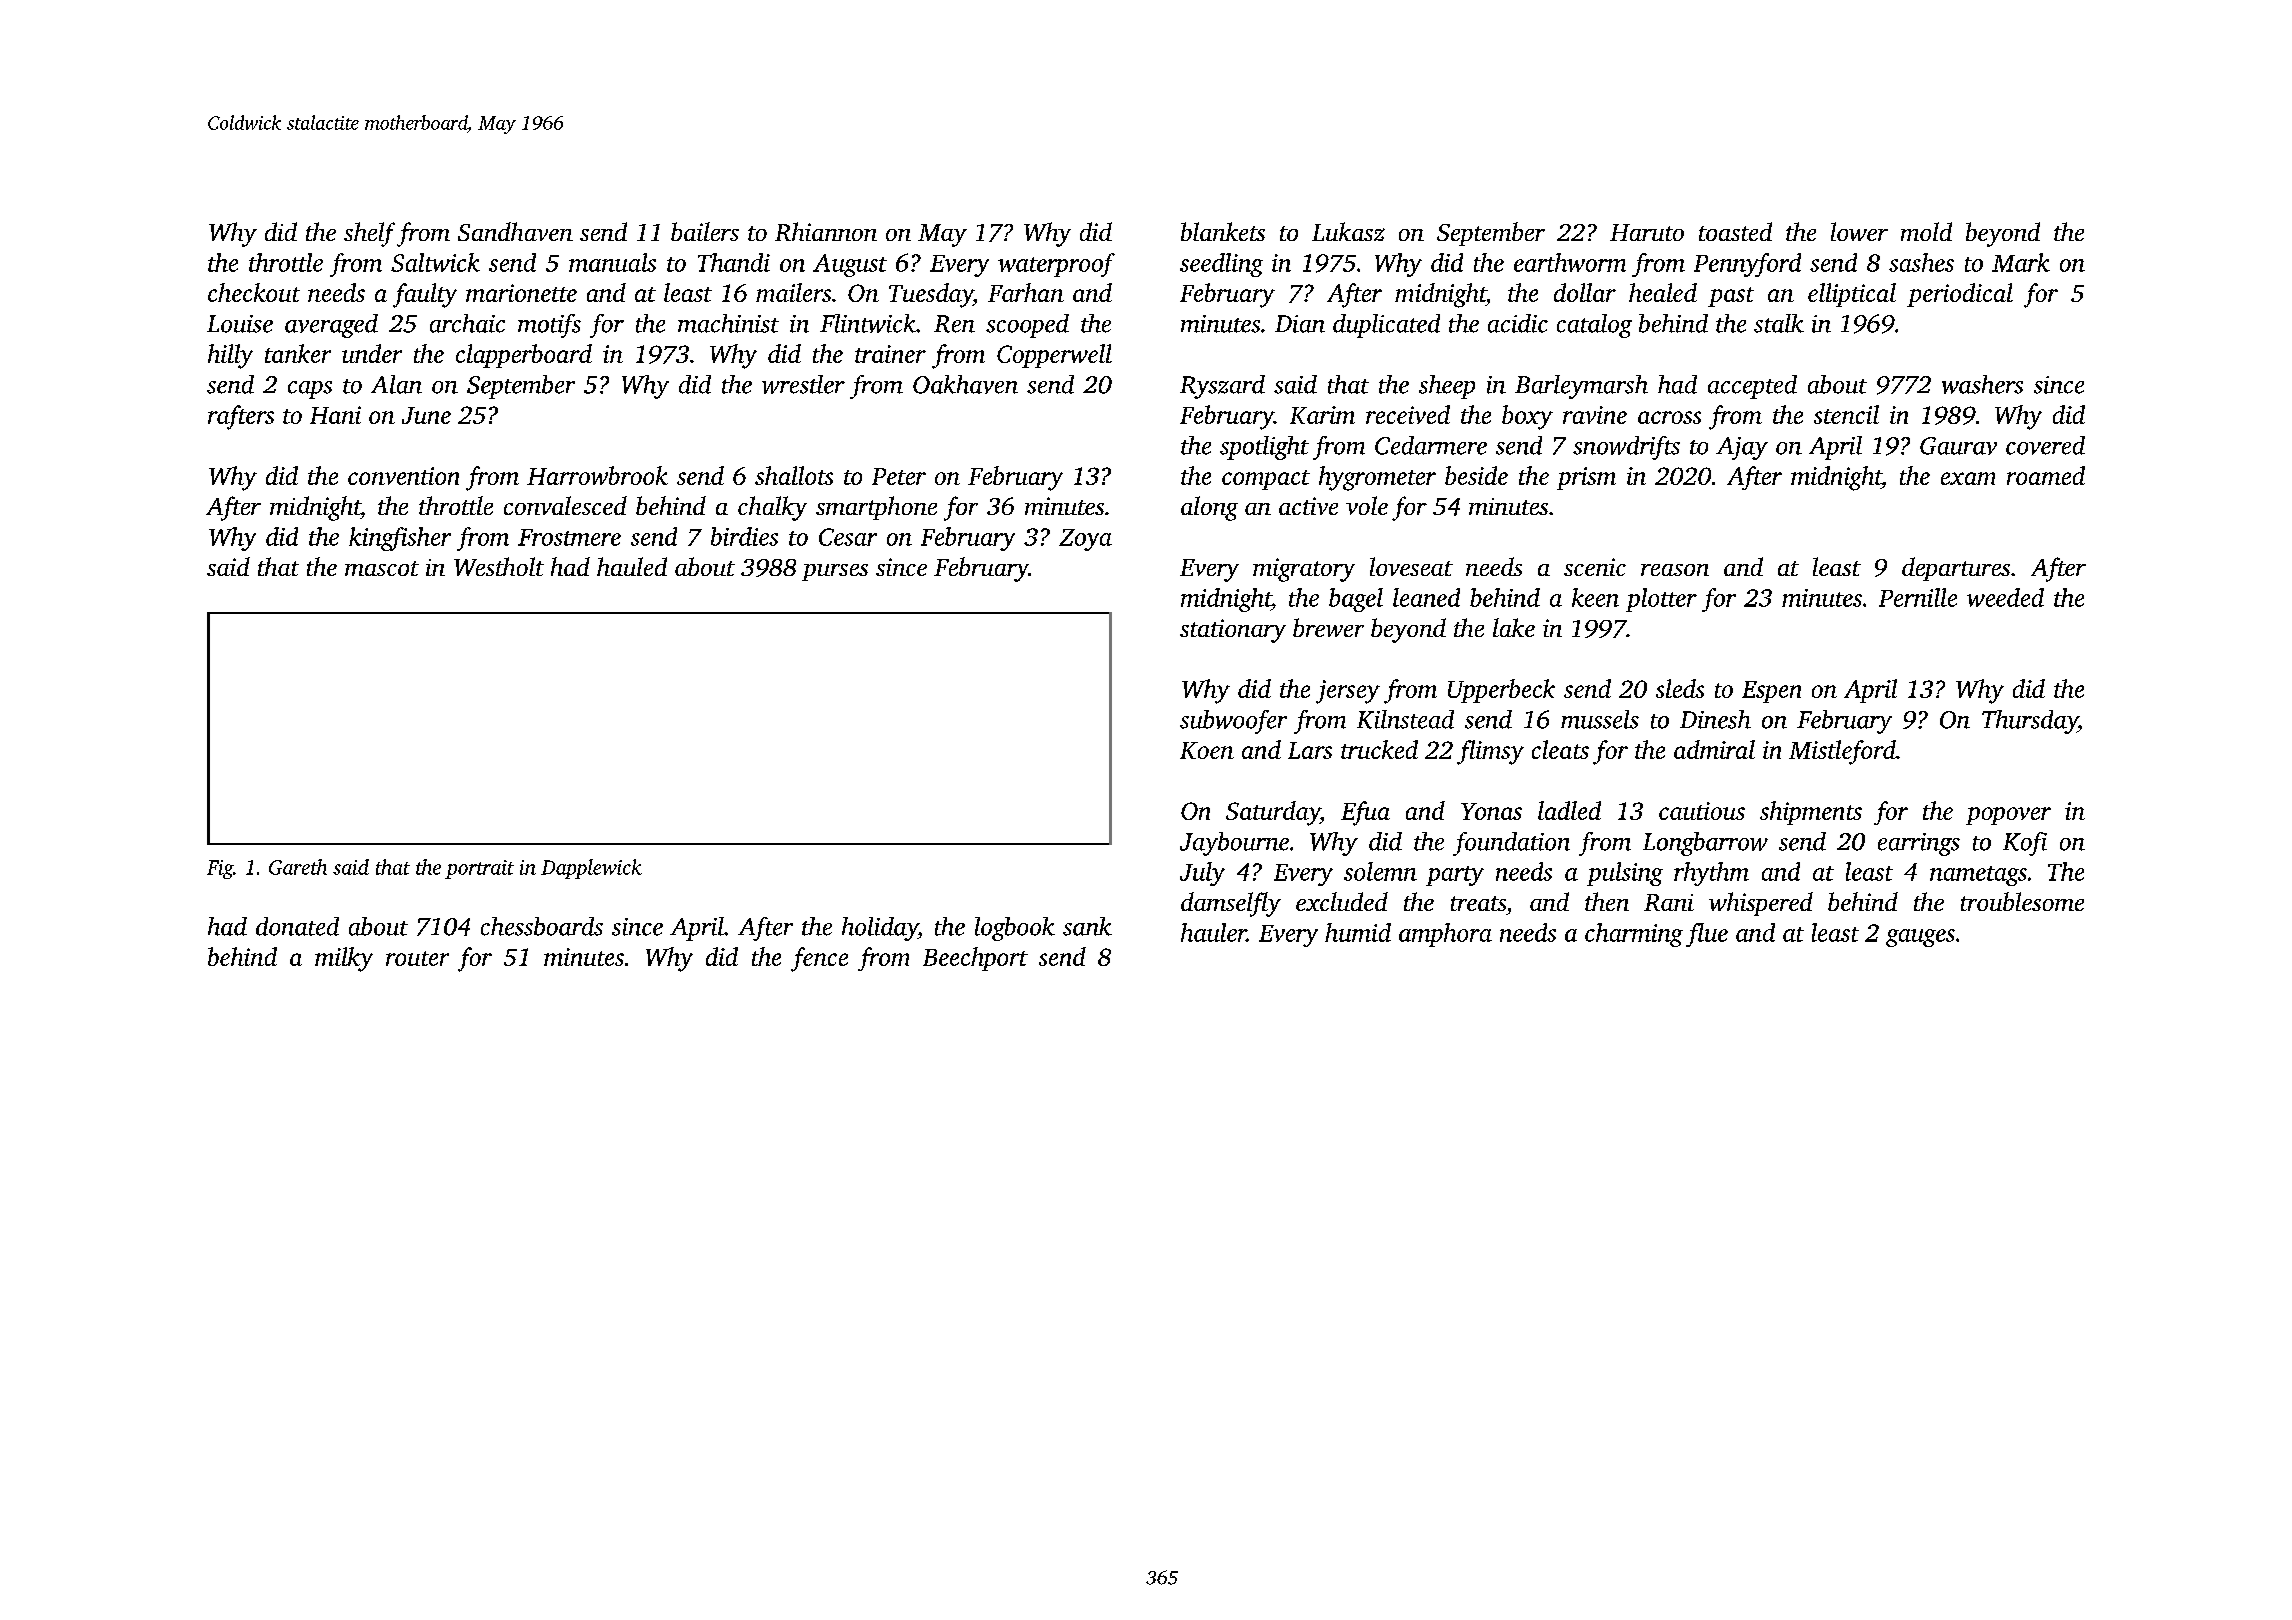 The width and height of the screenshot is (2292, 1620). Describe the element at coordinates (369, 234) in the screenshot. I see `shelf` at that location.
